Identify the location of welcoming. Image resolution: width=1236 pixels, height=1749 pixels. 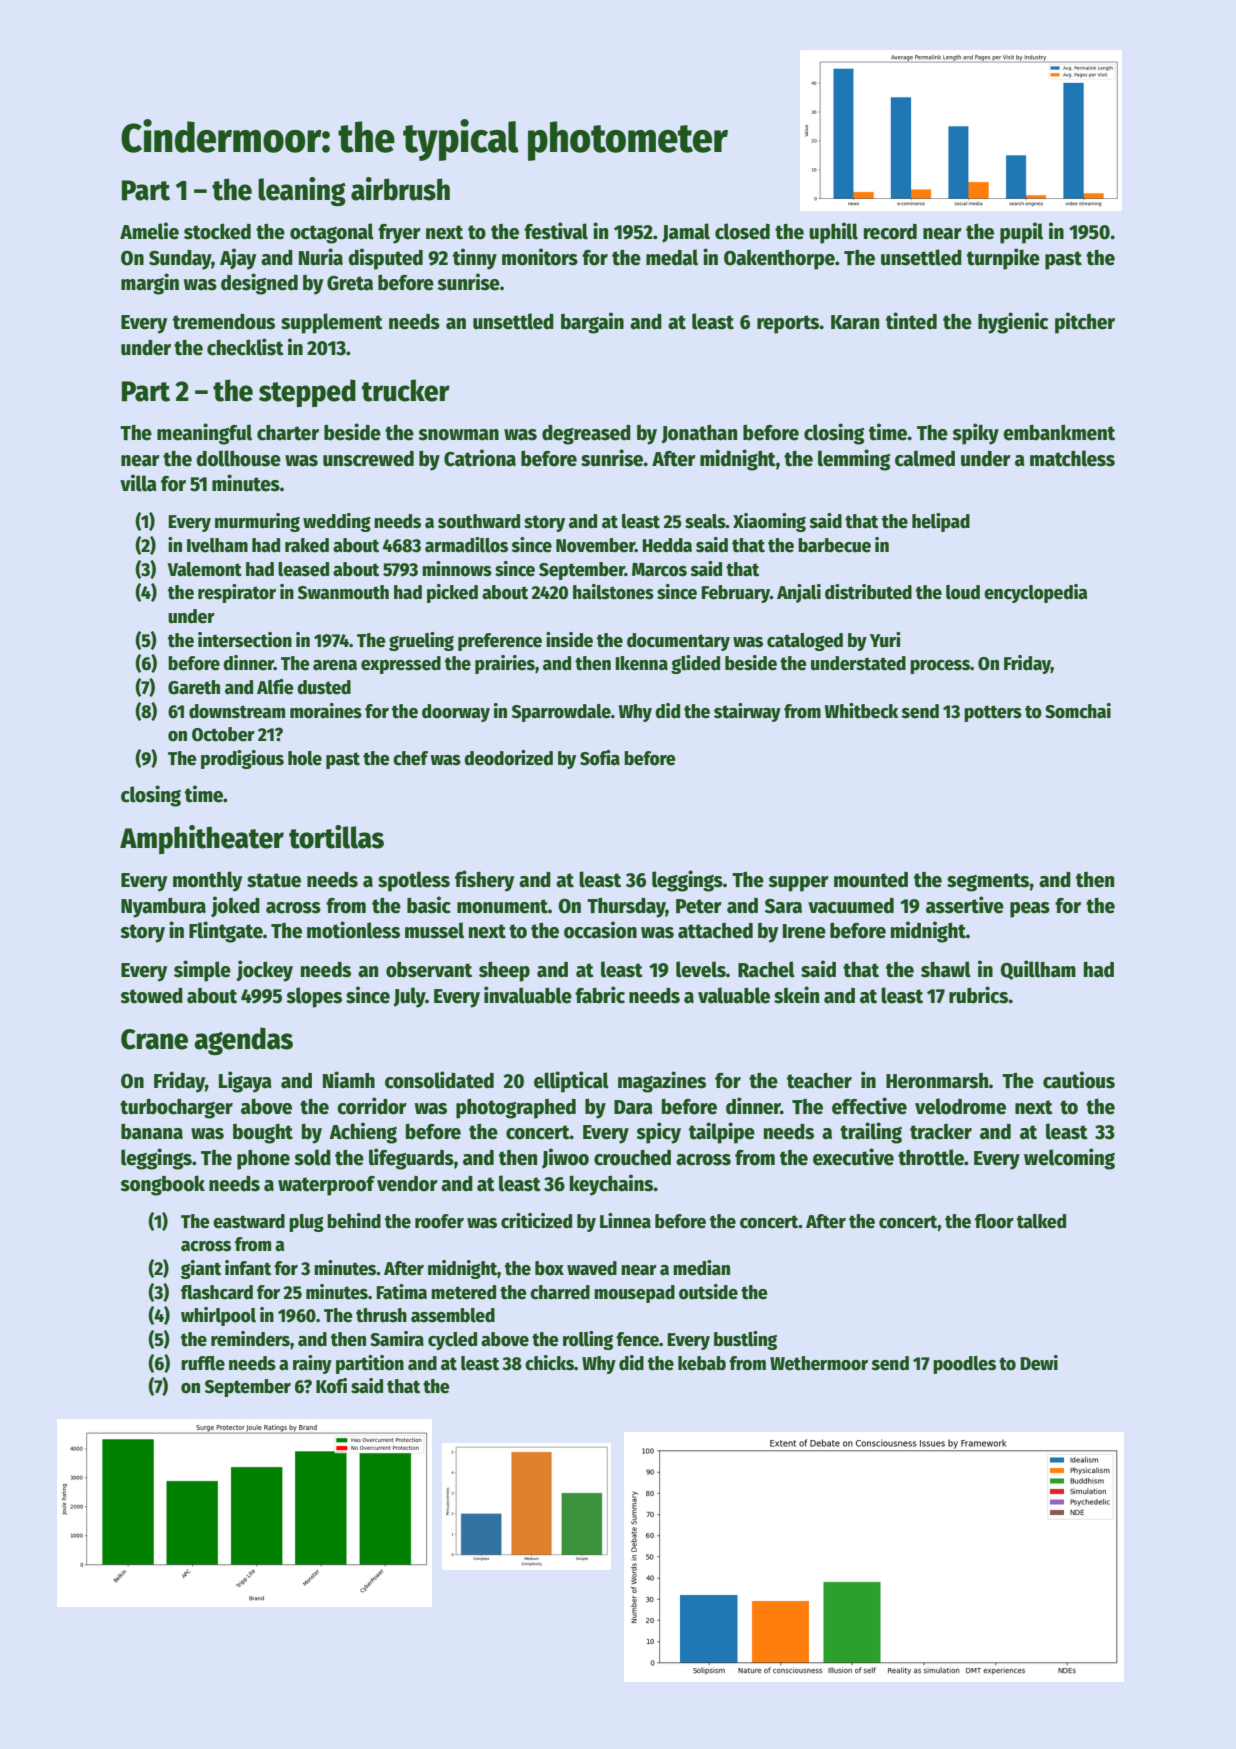
(1069, 1159).
